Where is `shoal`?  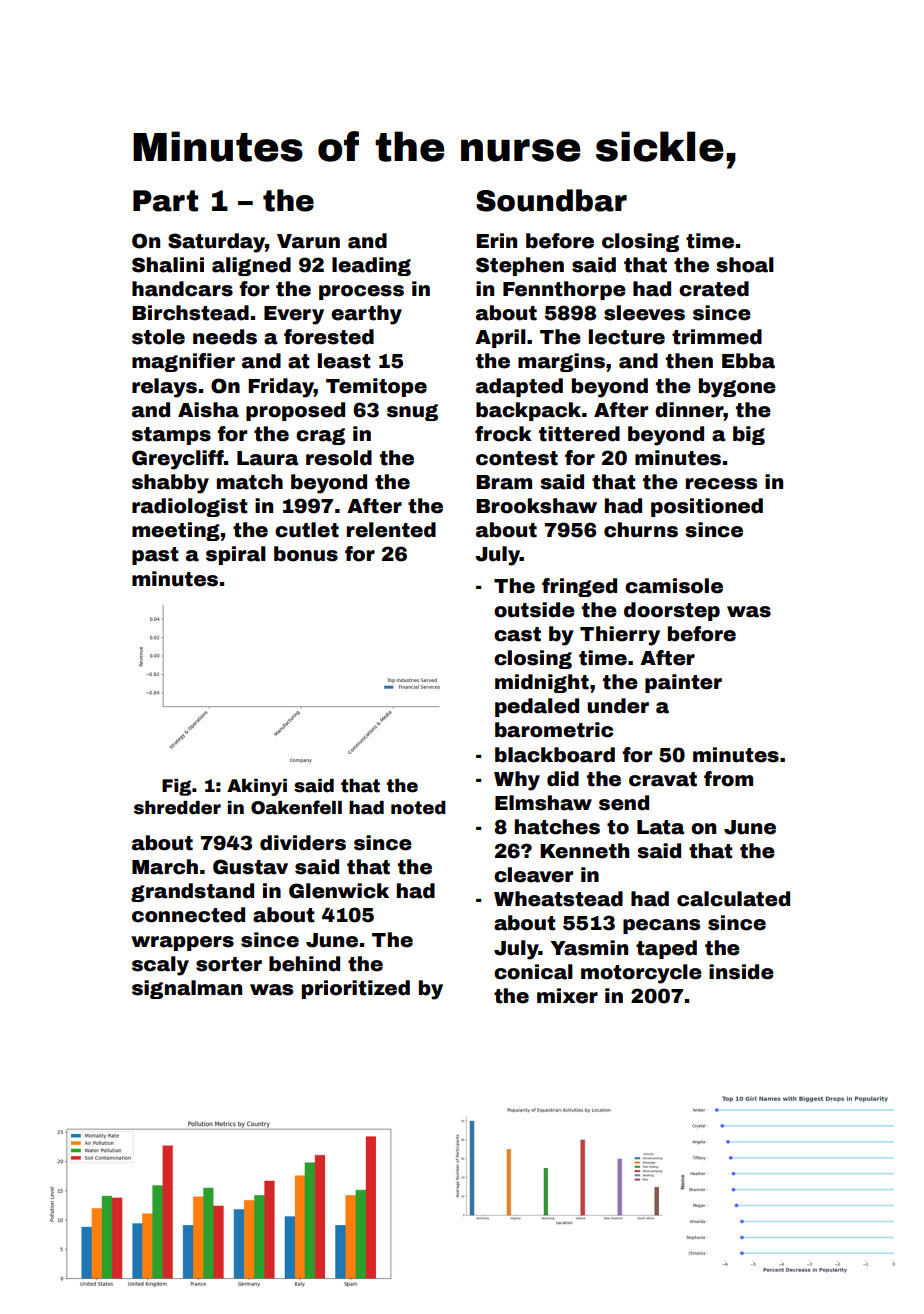 shoal is located at coordinates (745, 265).
